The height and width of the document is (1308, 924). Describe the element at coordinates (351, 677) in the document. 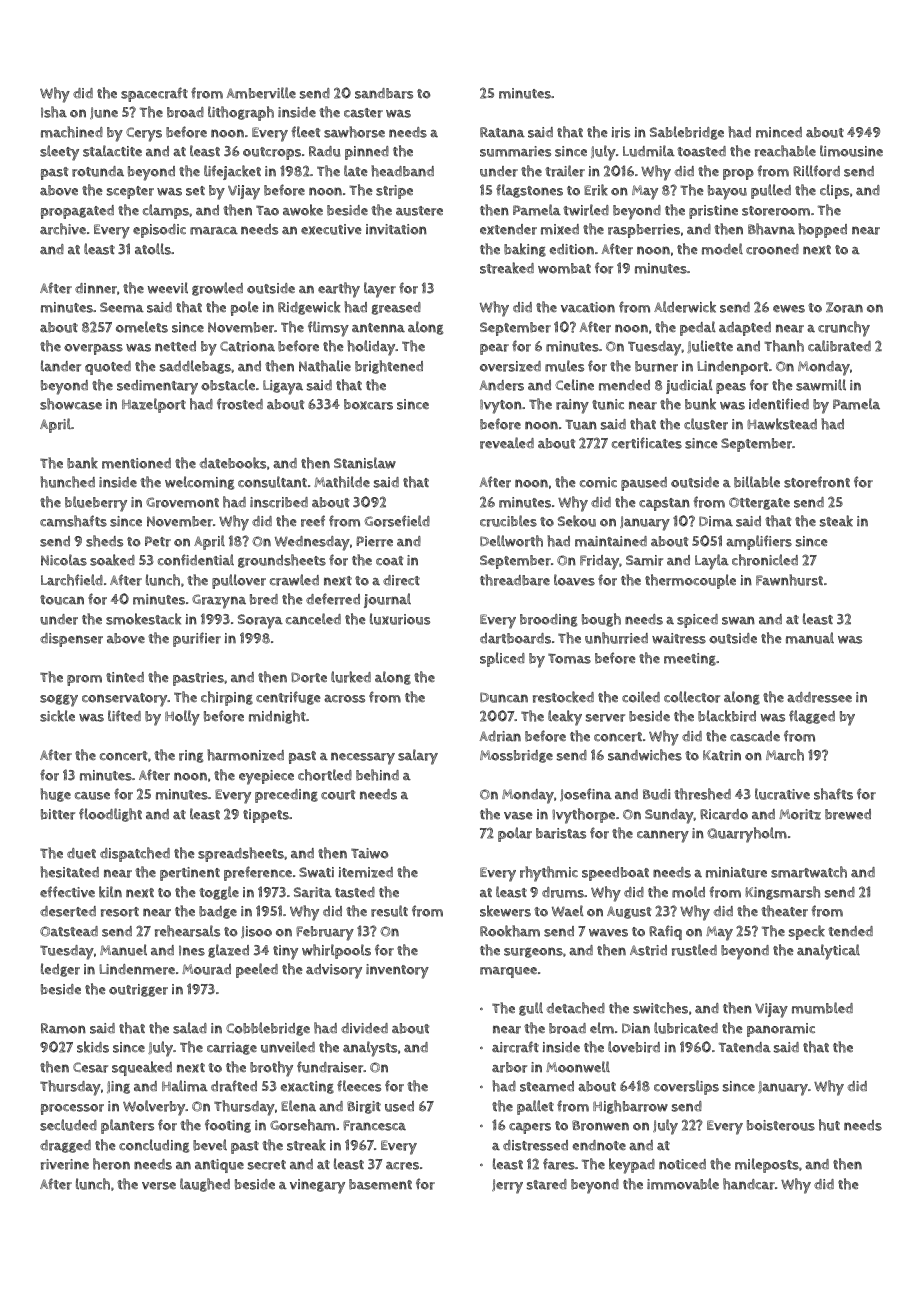

I see `lurked` at that location.
